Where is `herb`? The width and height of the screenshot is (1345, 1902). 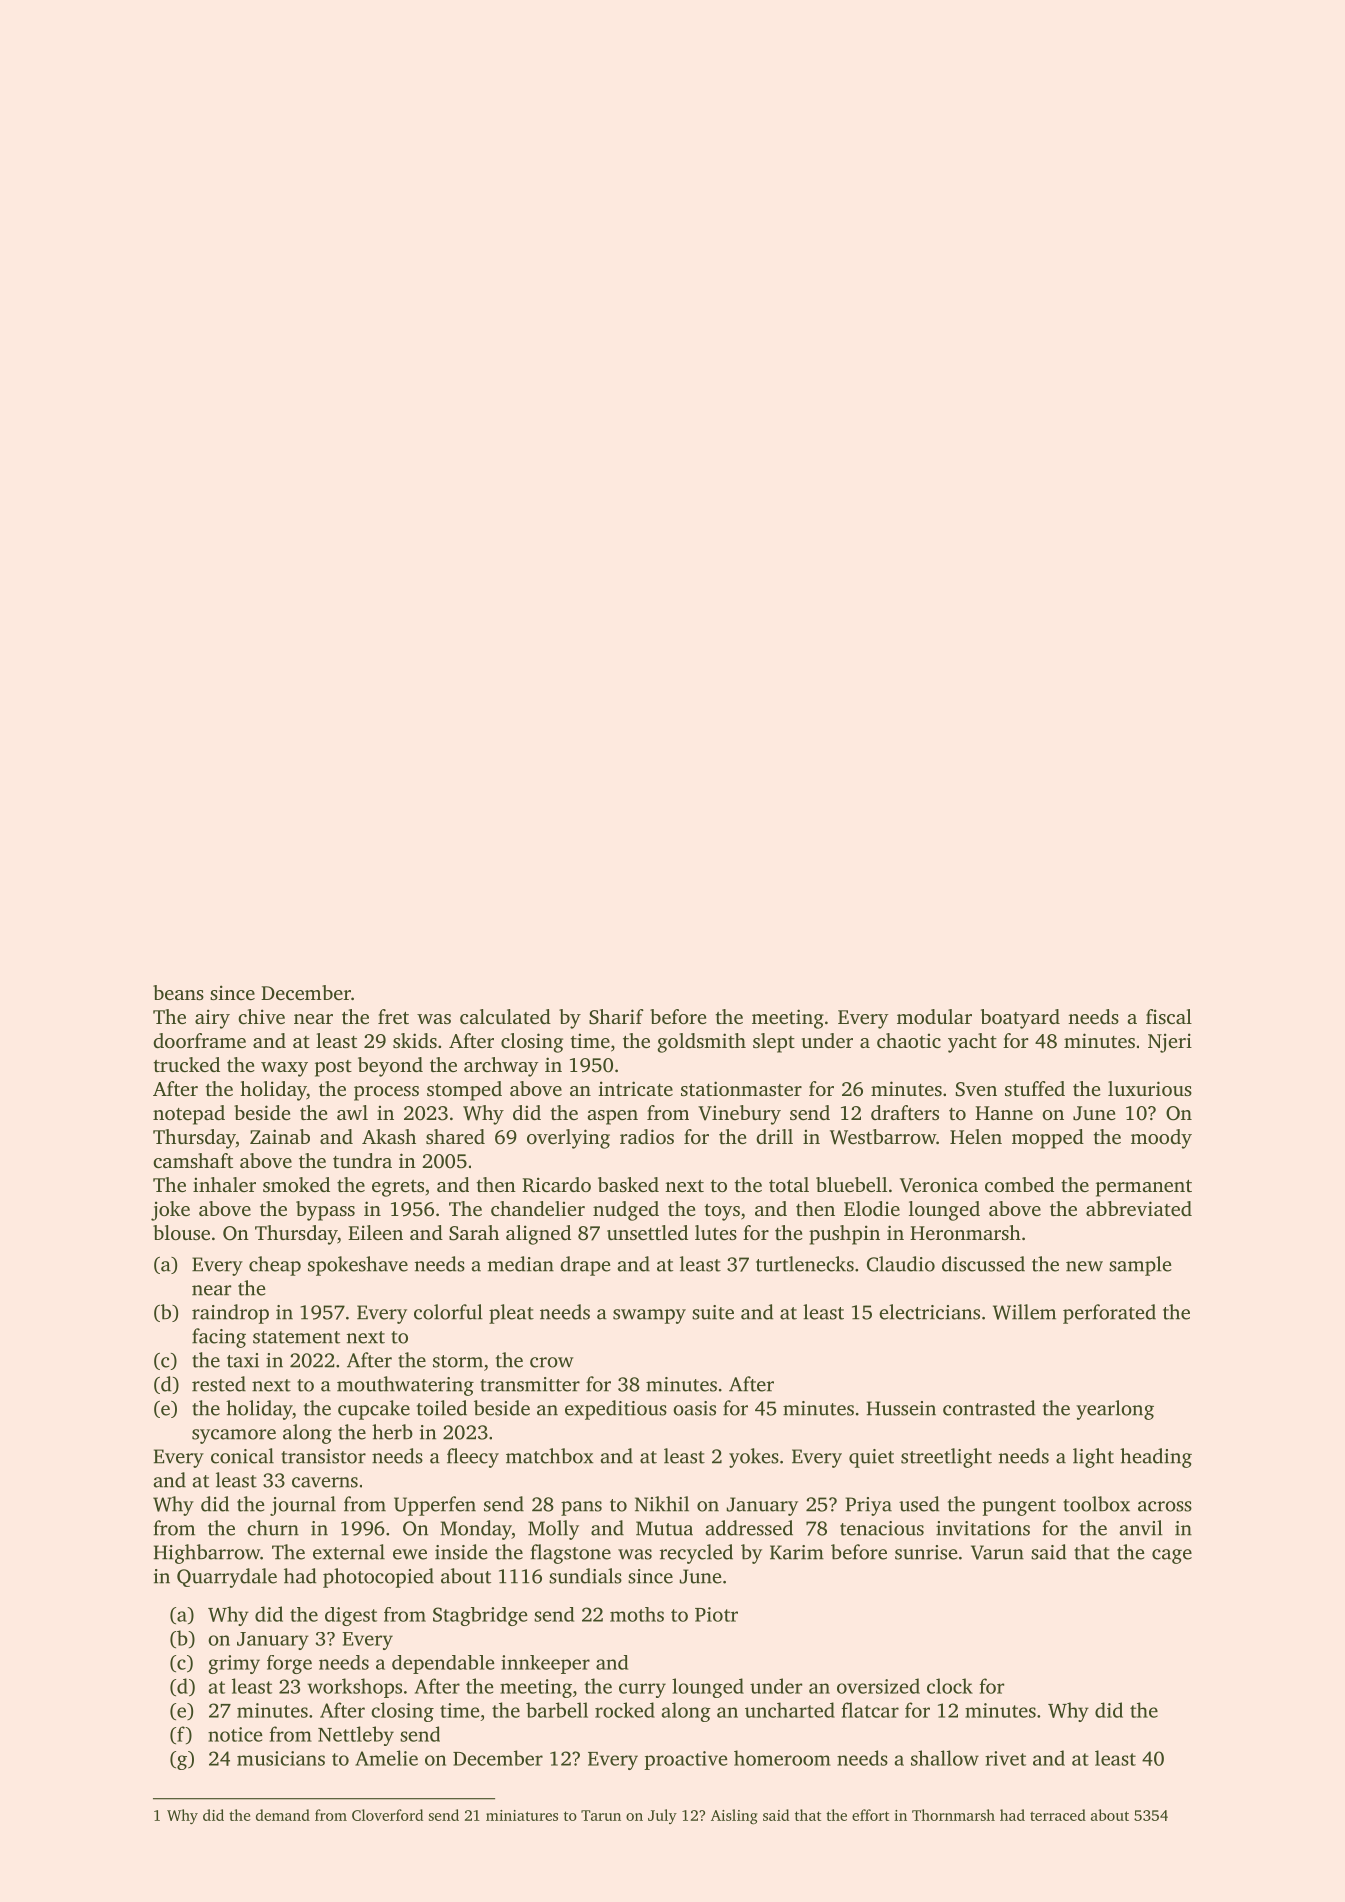
herb is located at coordinates (392, 1432).
